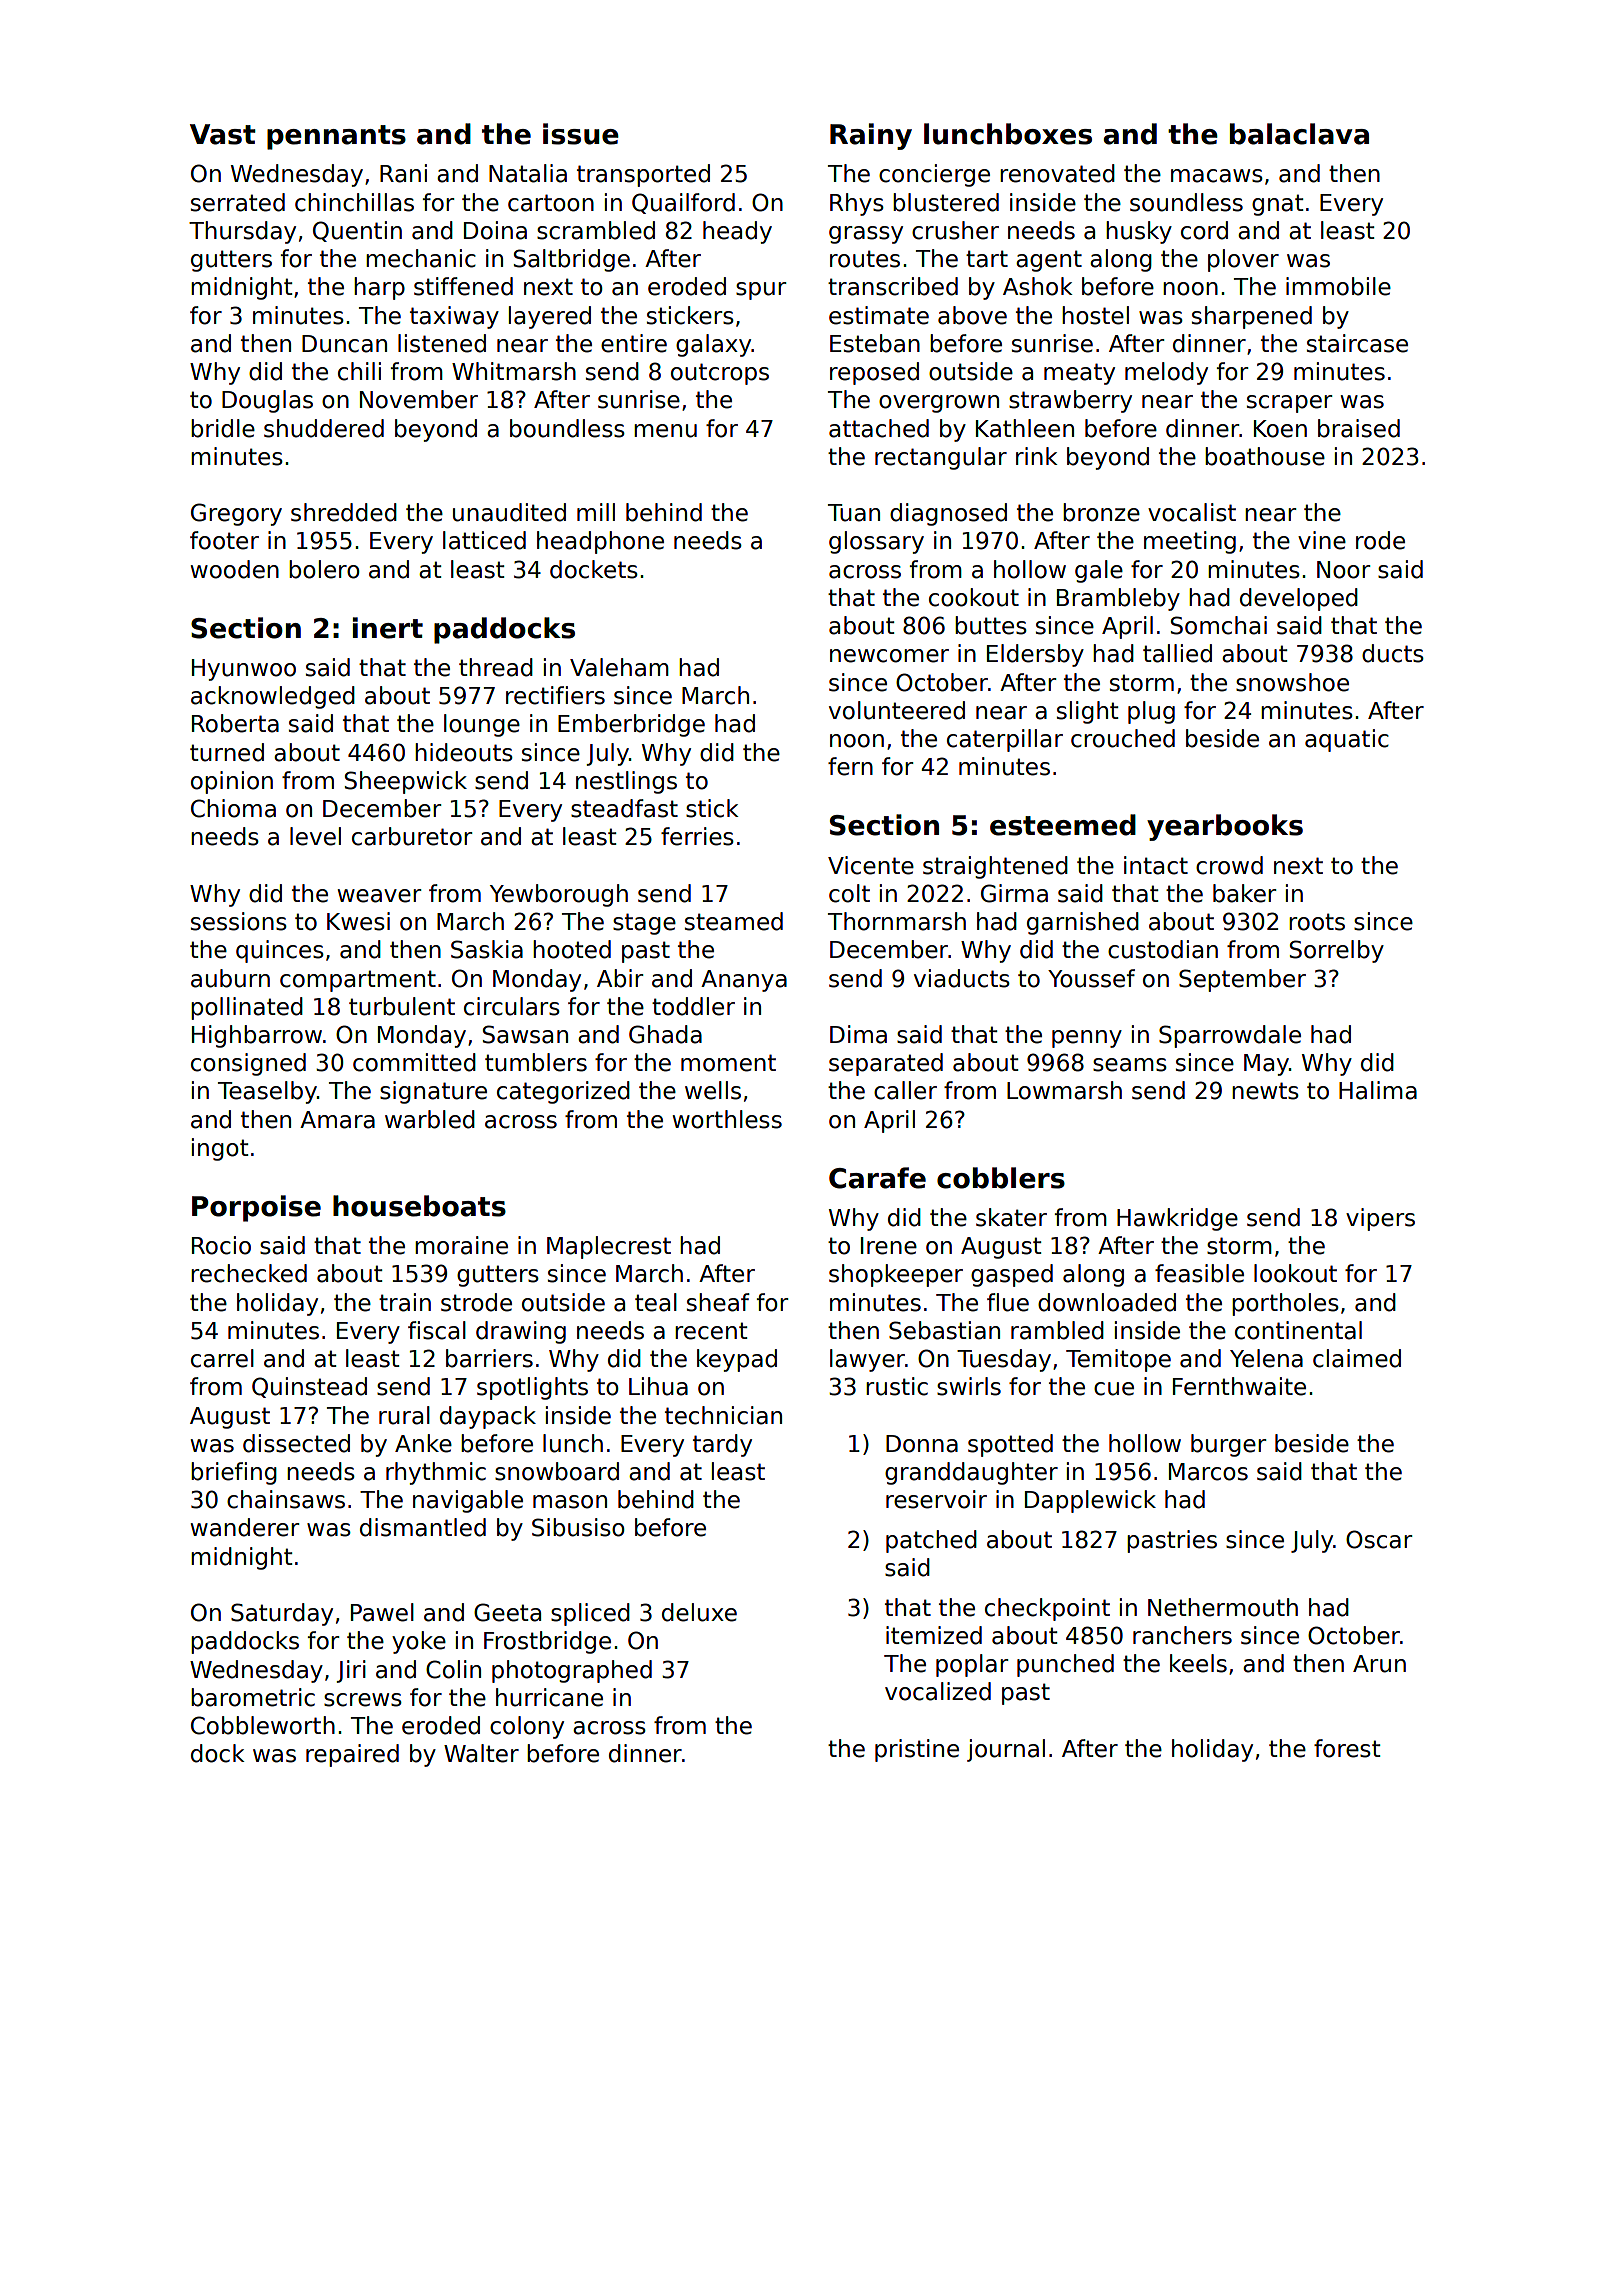 This document has height=2292, width=1620. I want to click on newcomer, so click(889, 656).
